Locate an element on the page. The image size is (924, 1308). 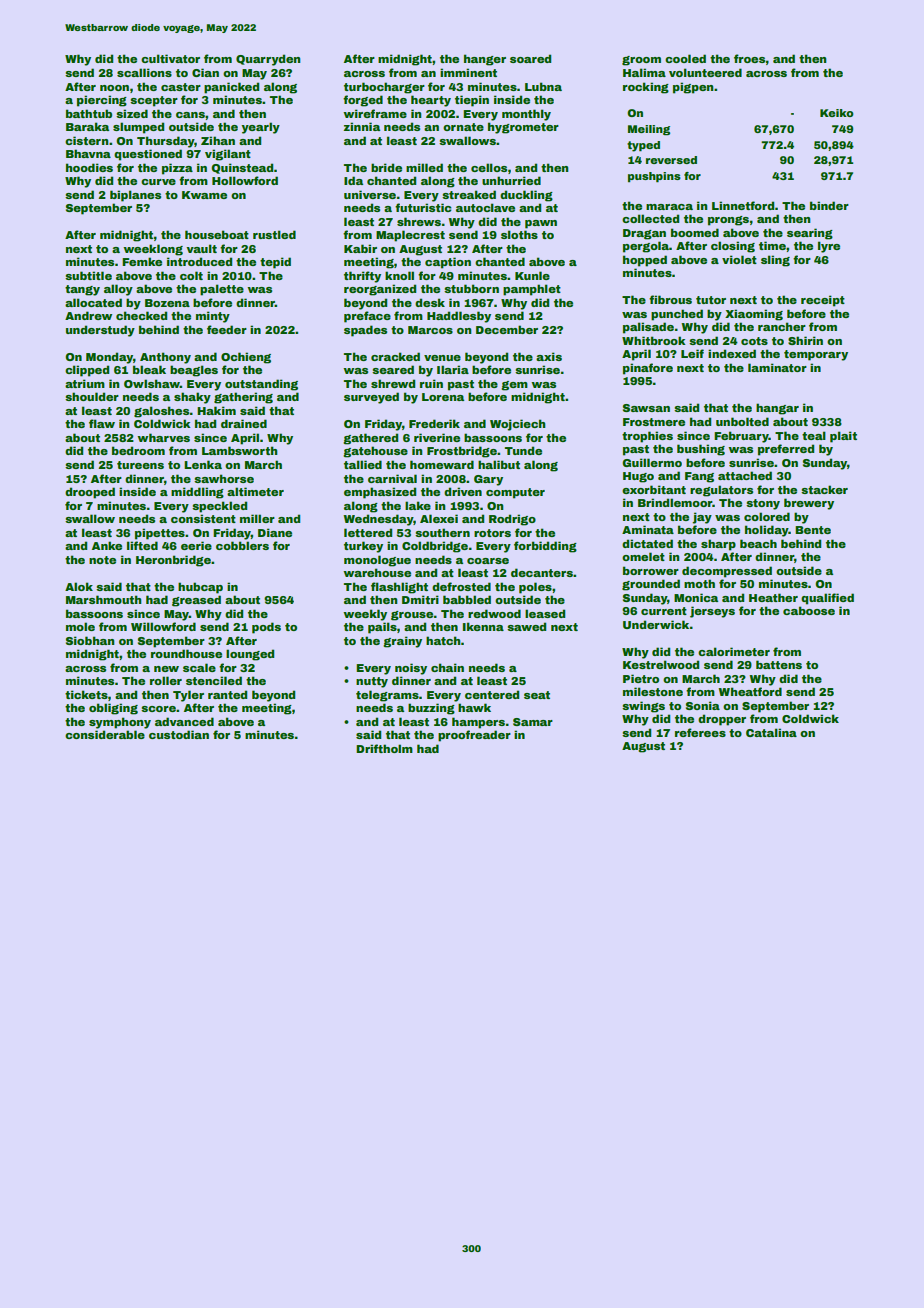
southern is located at coordinates (442, 532).
